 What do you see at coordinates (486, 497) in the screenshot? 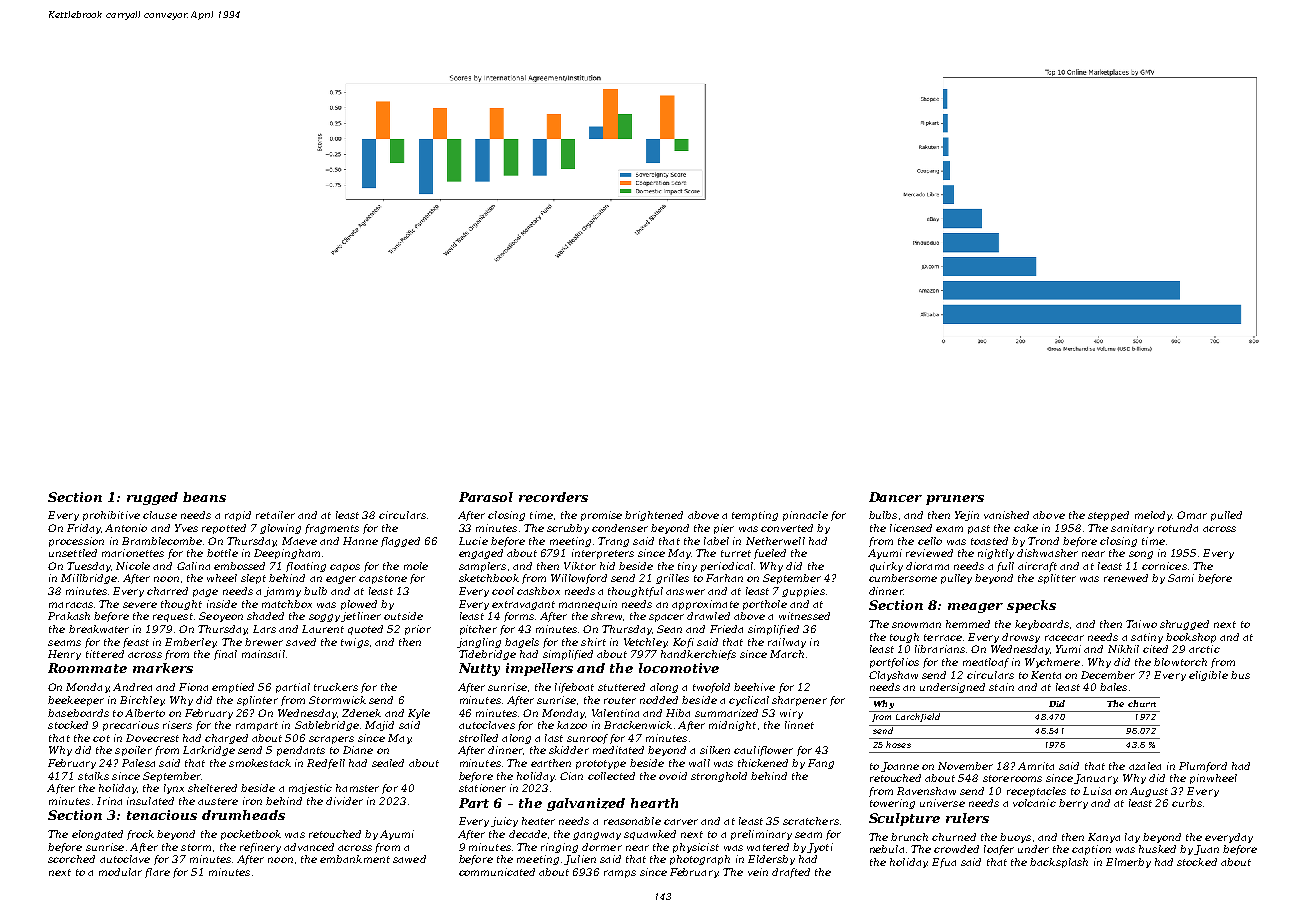
I see `Parasol` at bounding box center [486, 497].
